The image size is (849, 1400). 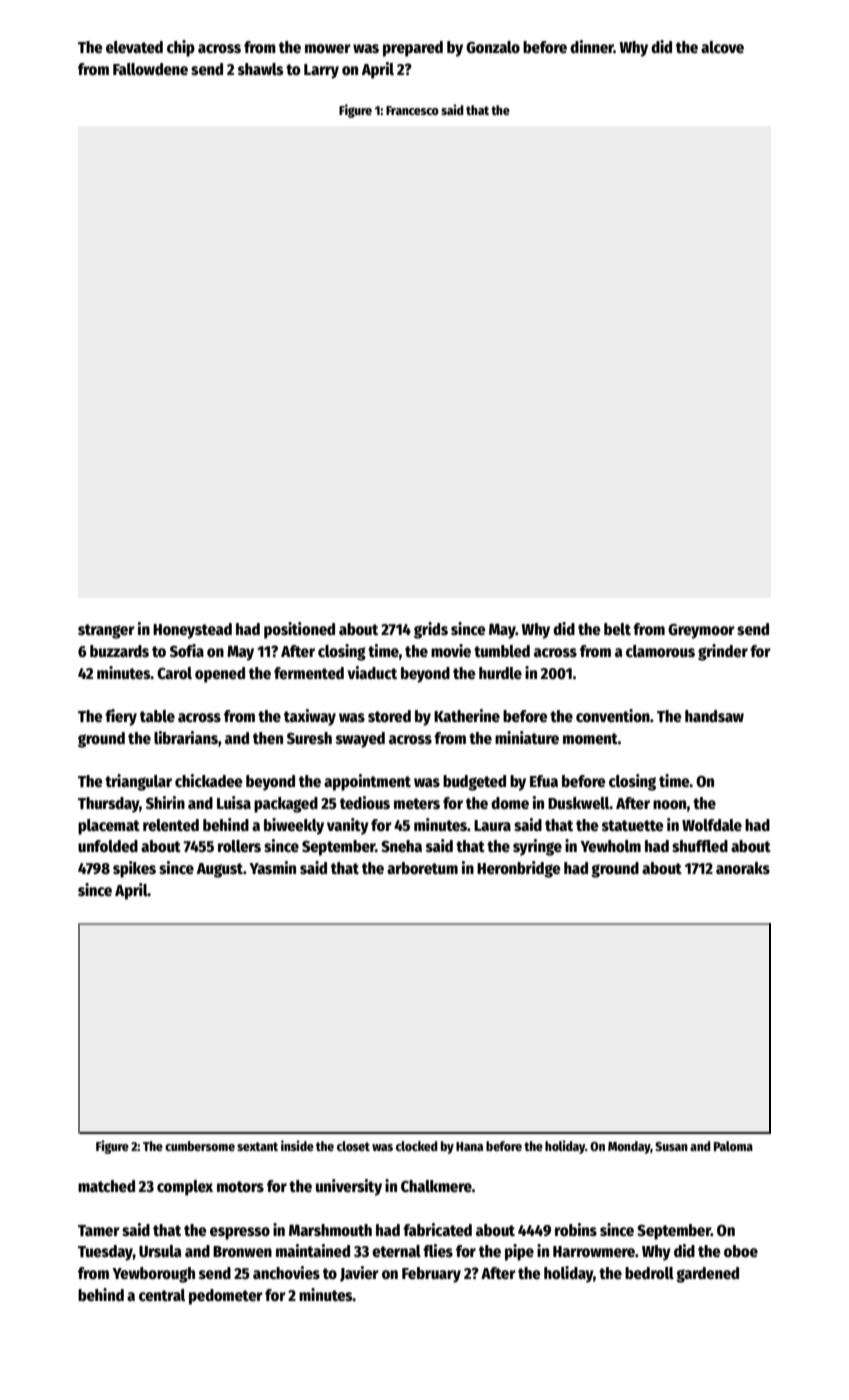 I want to click on alcove, so click(x=722, y=47).
